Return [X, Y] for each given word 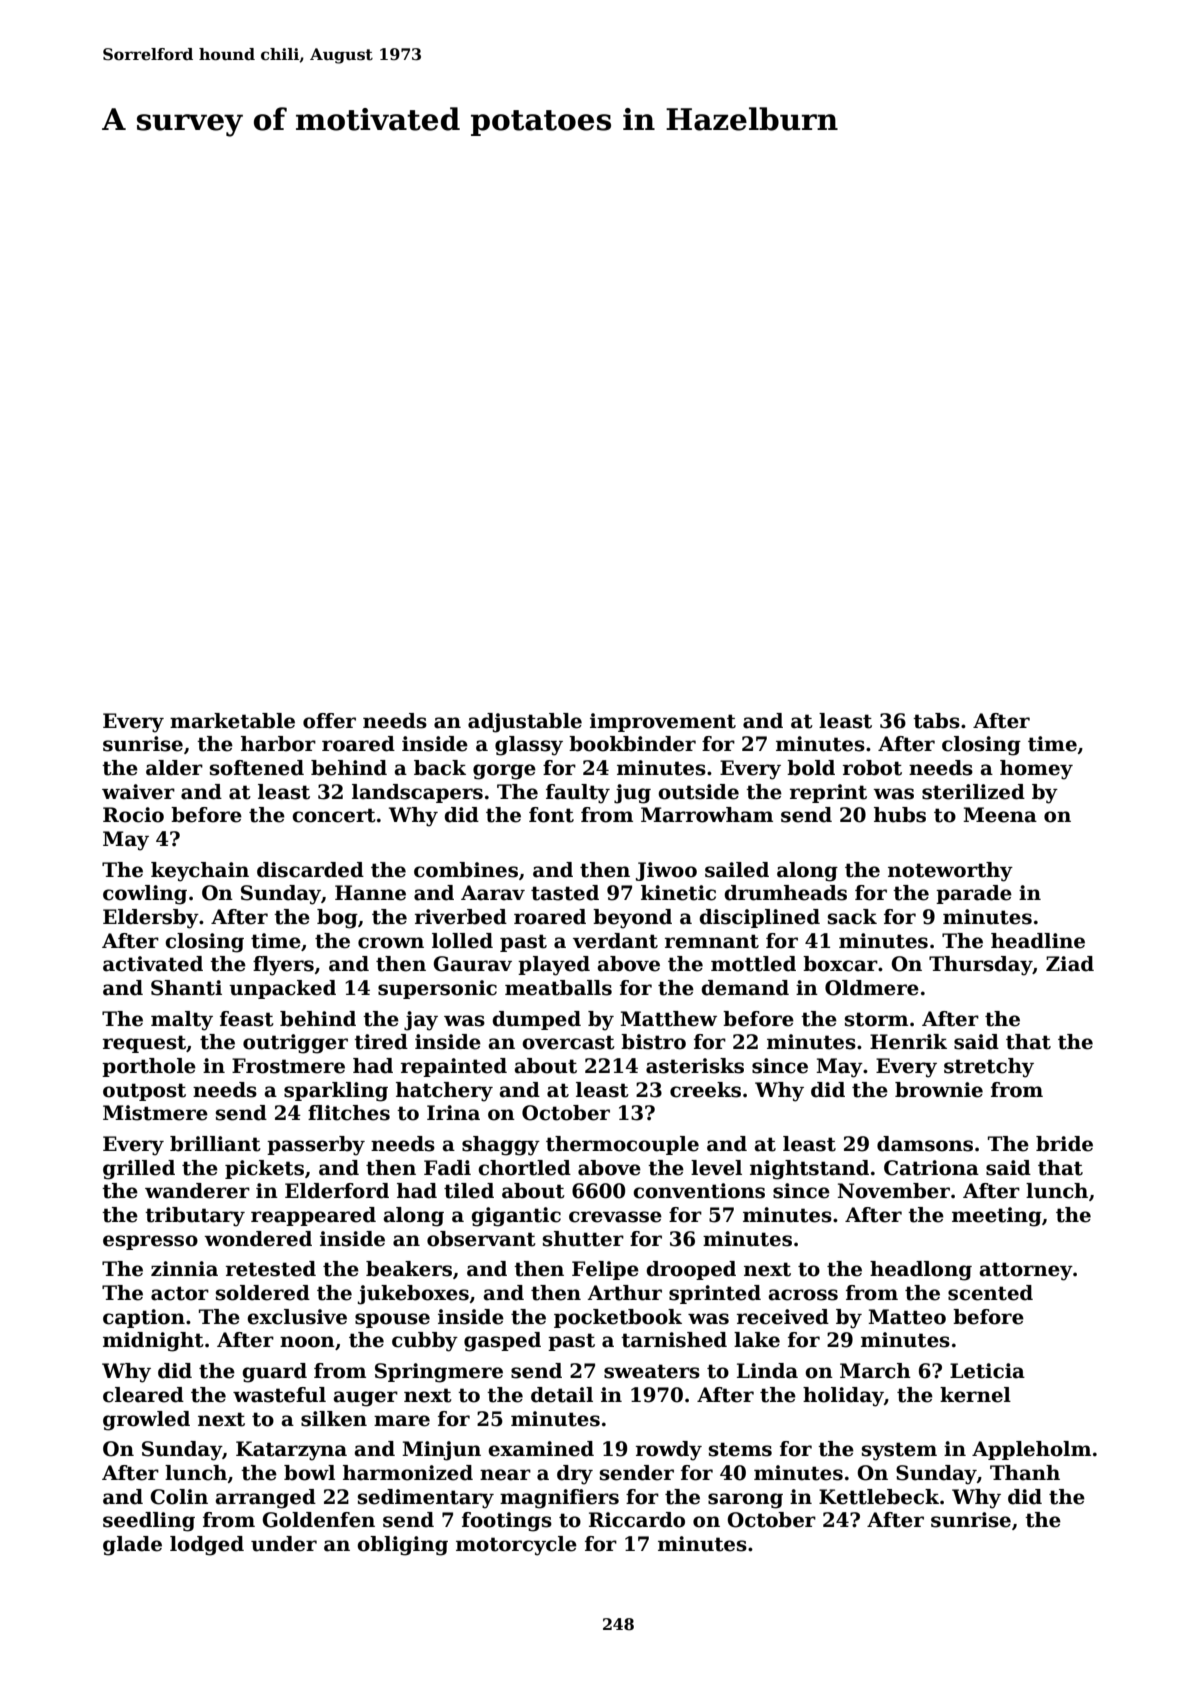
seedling [149, 1522]
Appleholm [1031, 1450]
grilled [139, 1170]
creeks [705, 1090]
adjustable [525, 723]
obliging [402, 1546]
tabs [936, 721]
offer [329, 721]
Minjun [441, 1451]
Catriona [931, 1168]
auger [366, 1399]
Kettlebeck [879, 1497]
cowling [145, 895]
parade [974, 894]
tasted [565, 893]
